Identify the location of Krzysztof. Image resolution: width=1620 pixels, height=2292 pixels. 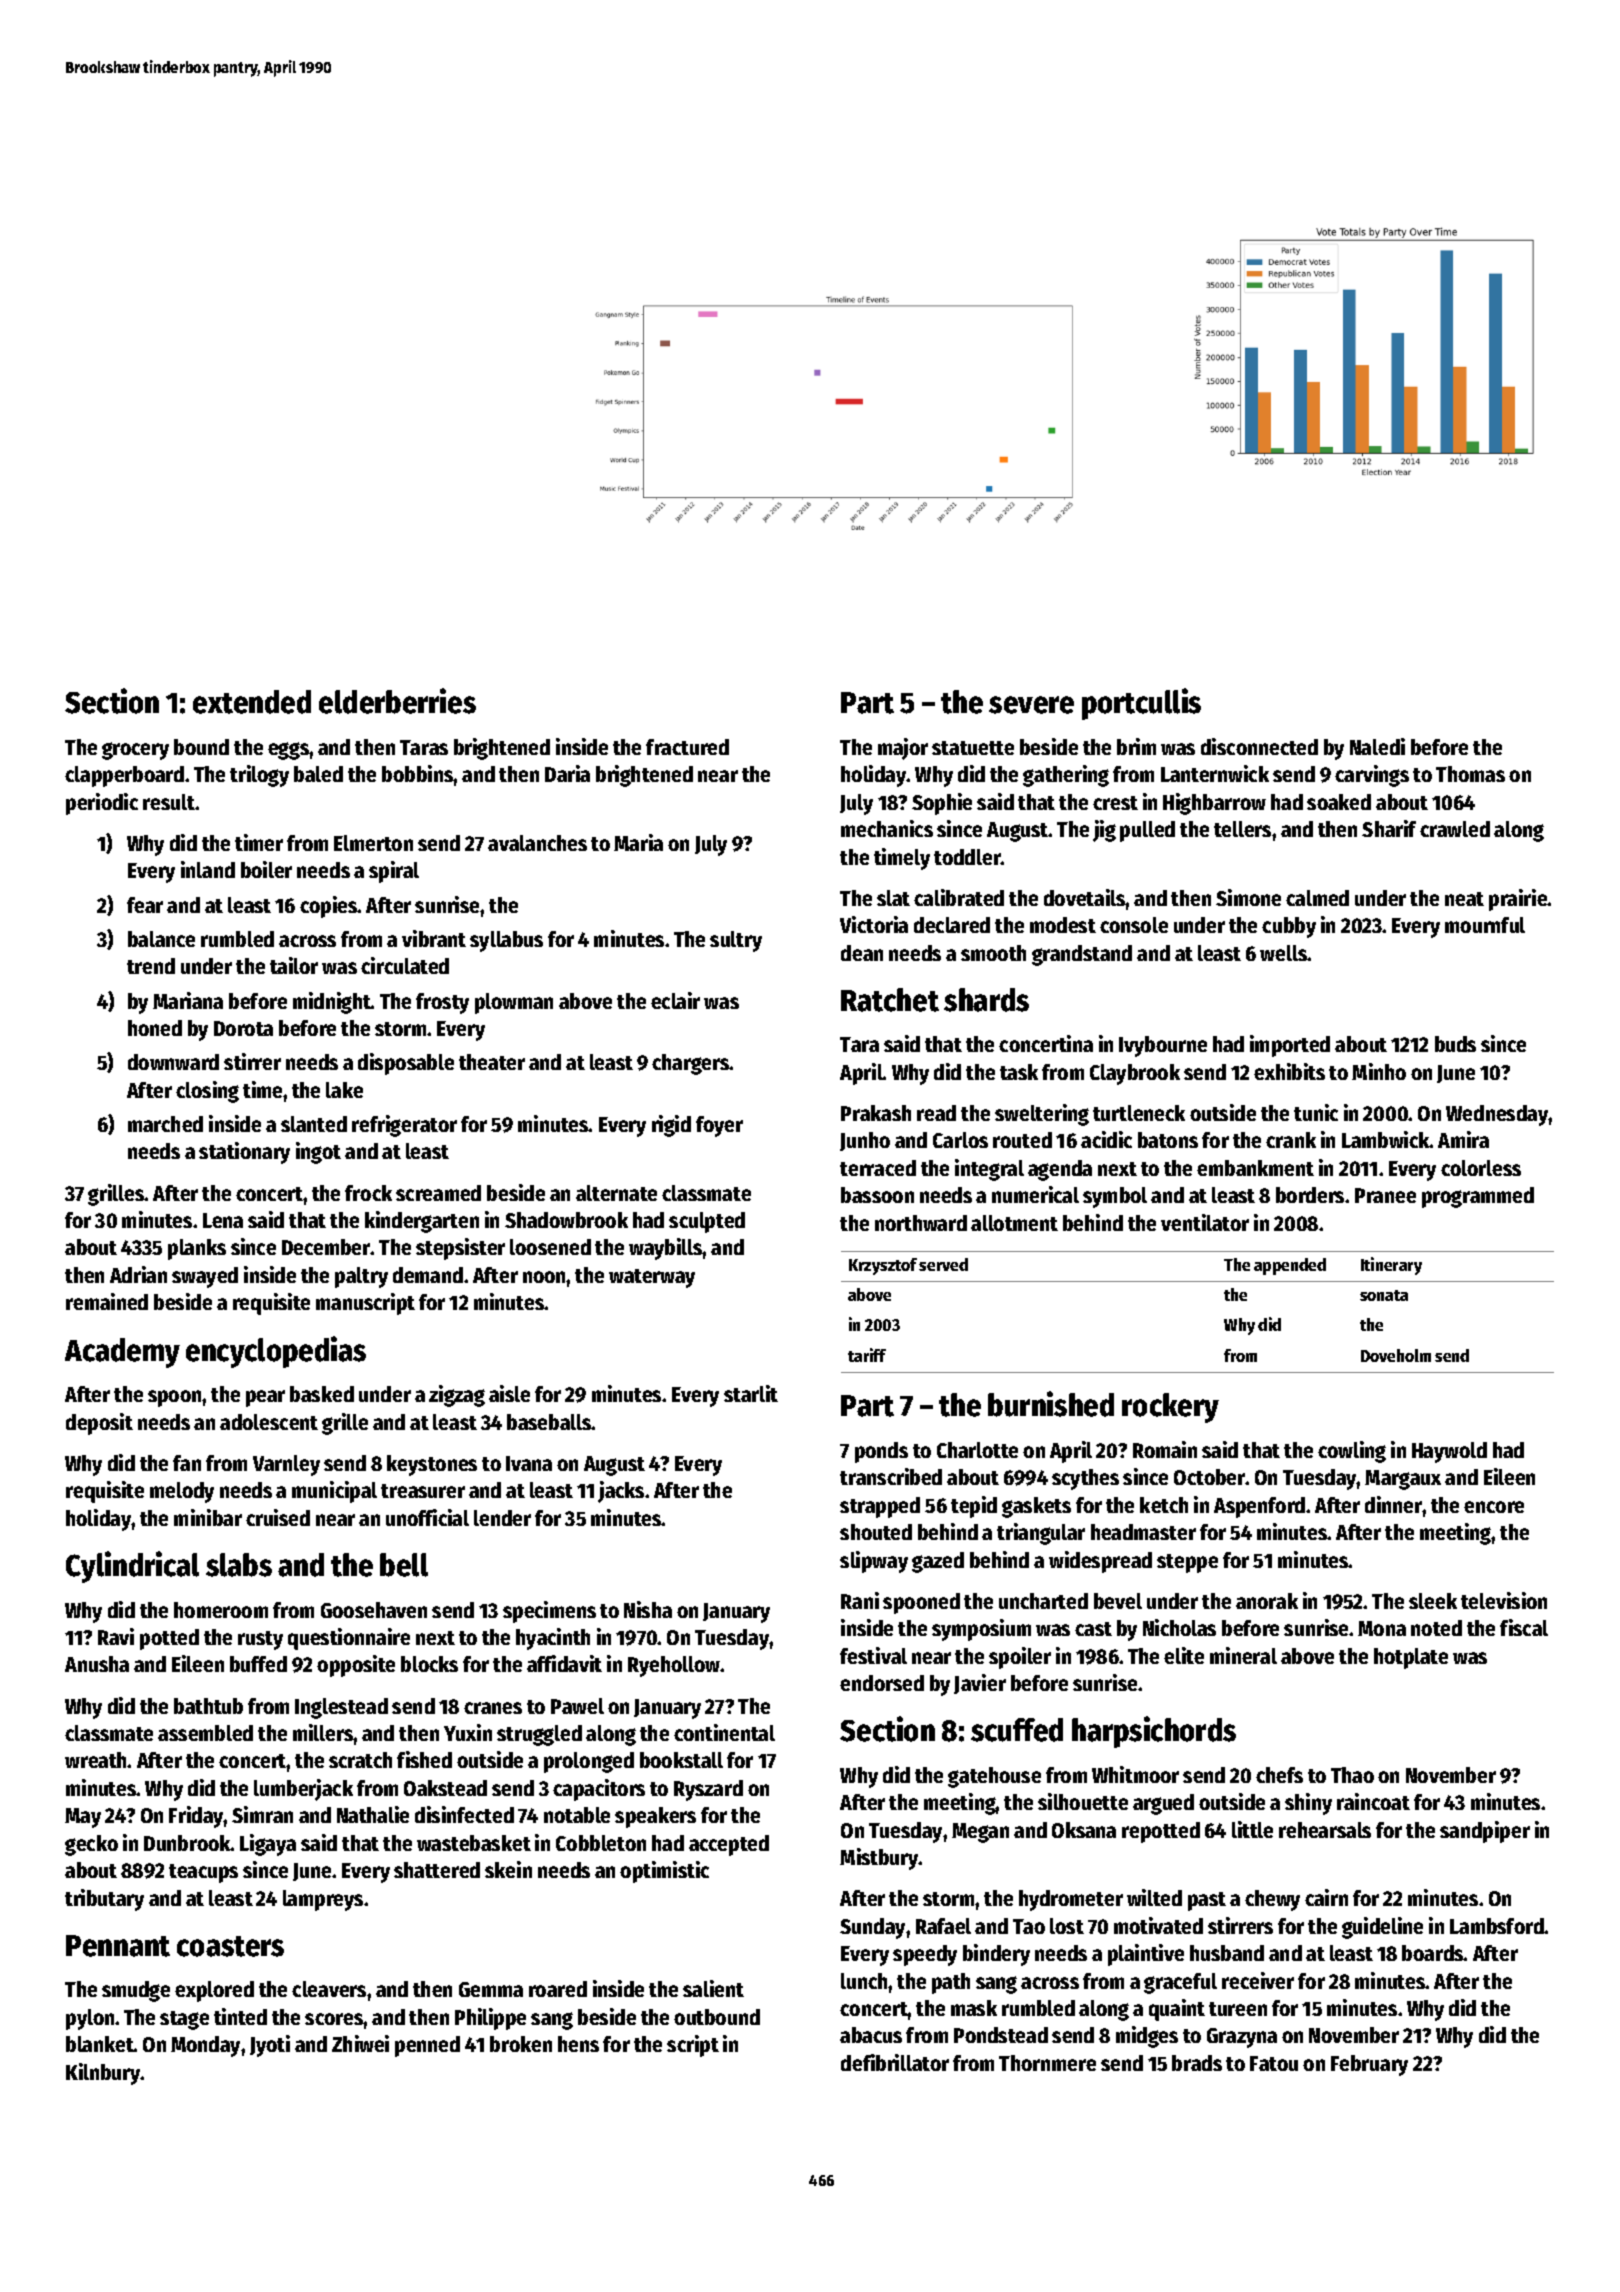
(883, 1266).
